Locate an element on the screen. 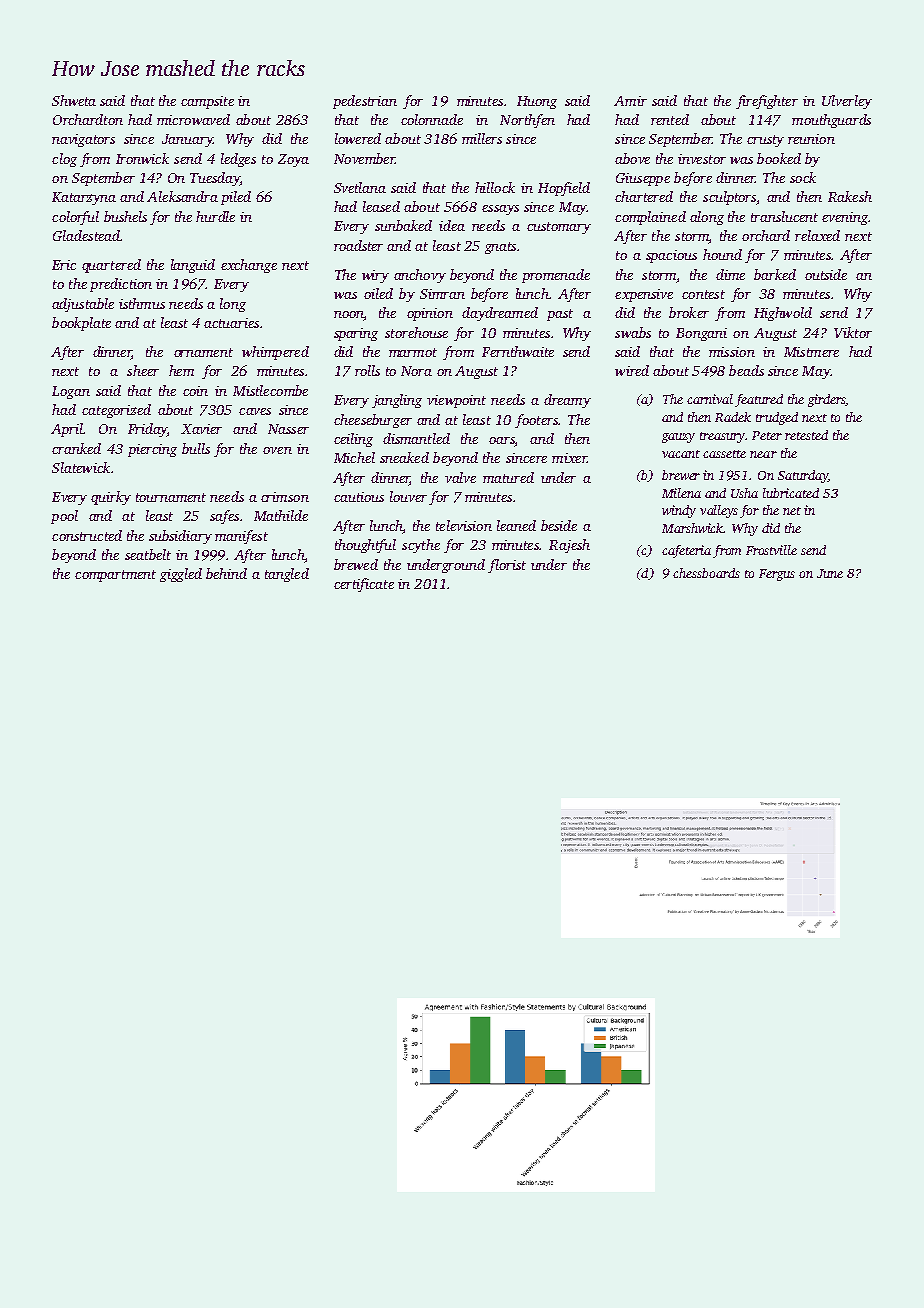 The image size is (924, 1308). certificate is located at coordinates (364, 585).
